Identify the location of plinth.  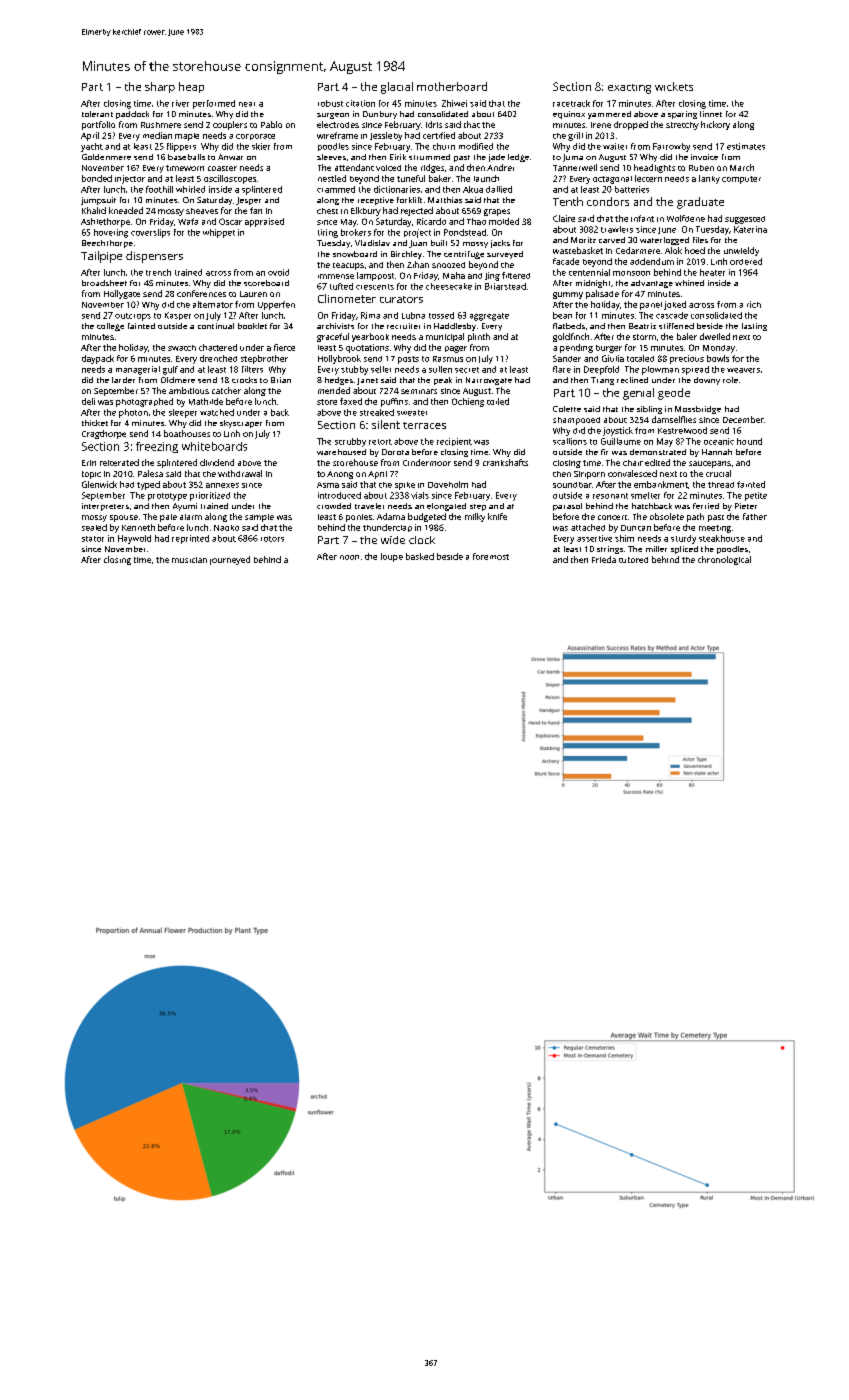
(479, 337).
